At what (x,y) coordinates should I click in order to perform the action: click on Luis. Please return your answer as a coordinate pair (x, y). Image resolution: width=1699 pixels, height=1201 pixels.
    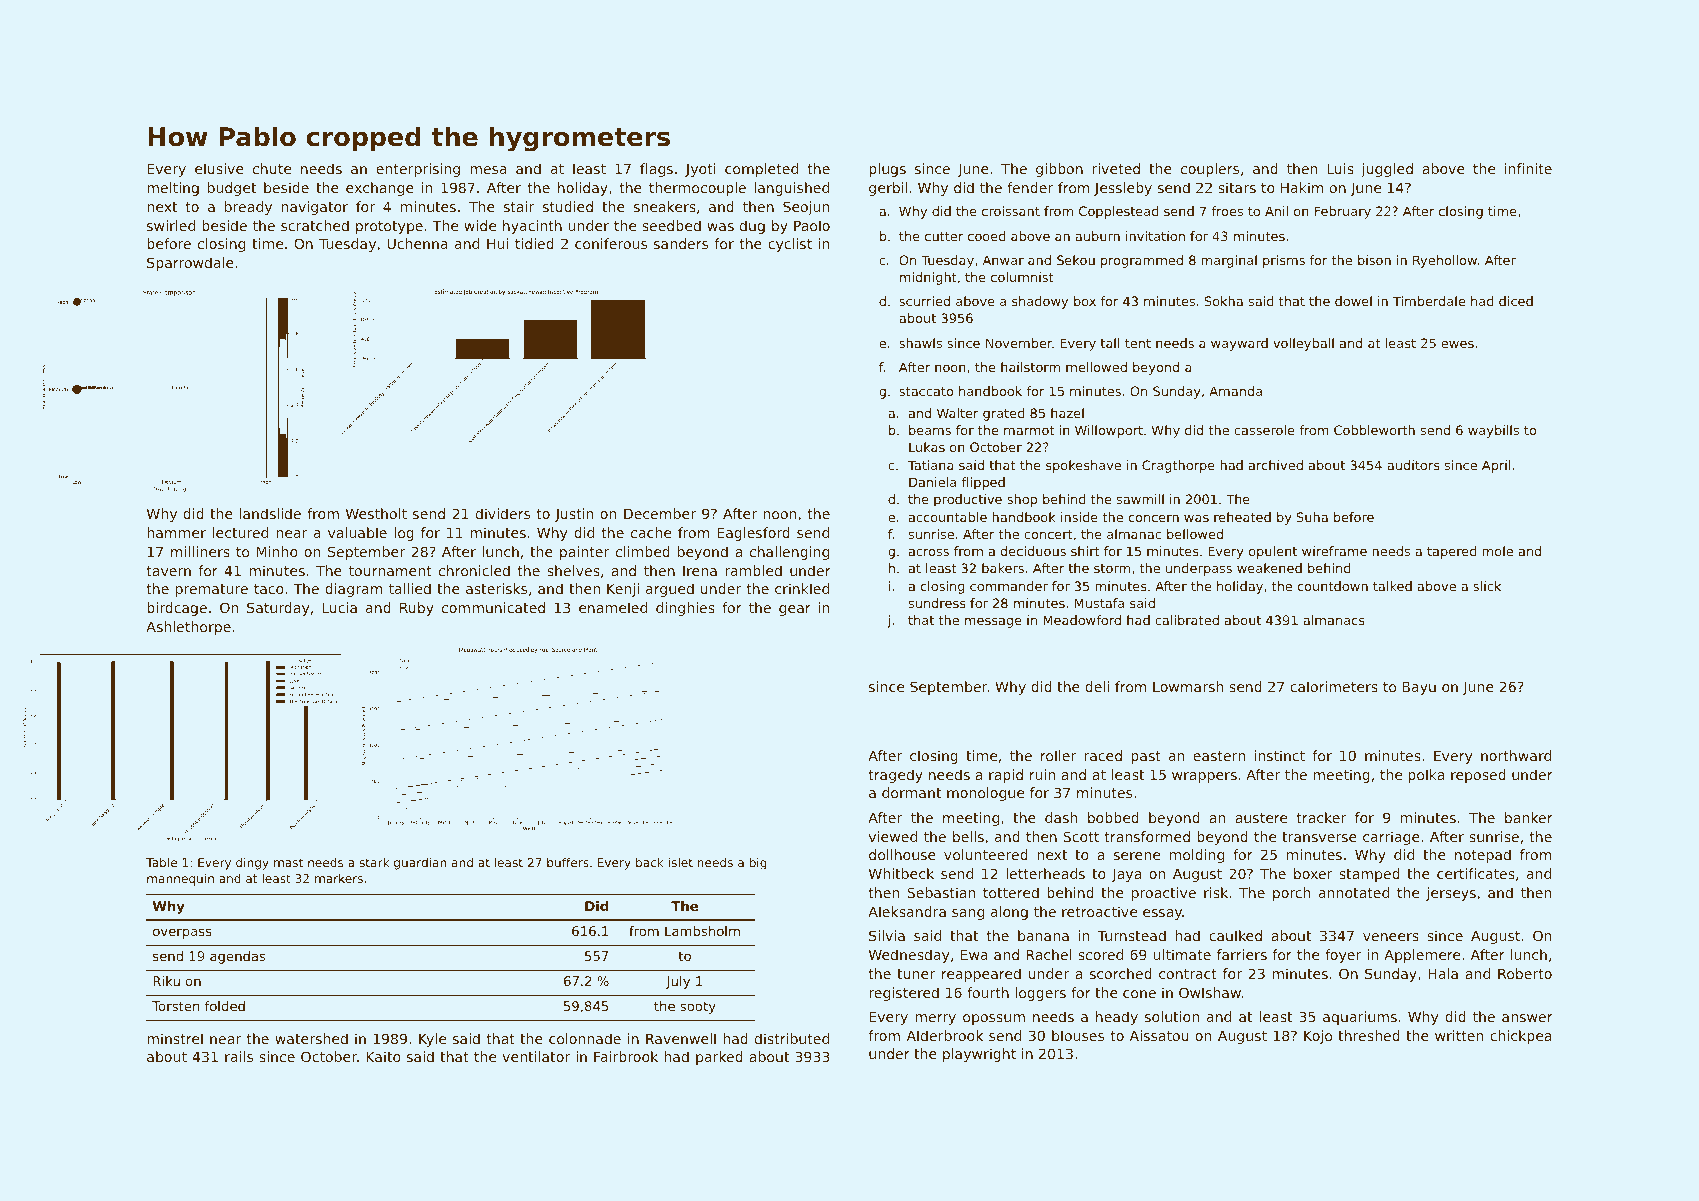
    Looking at the image, I should click on (1340, 168).
